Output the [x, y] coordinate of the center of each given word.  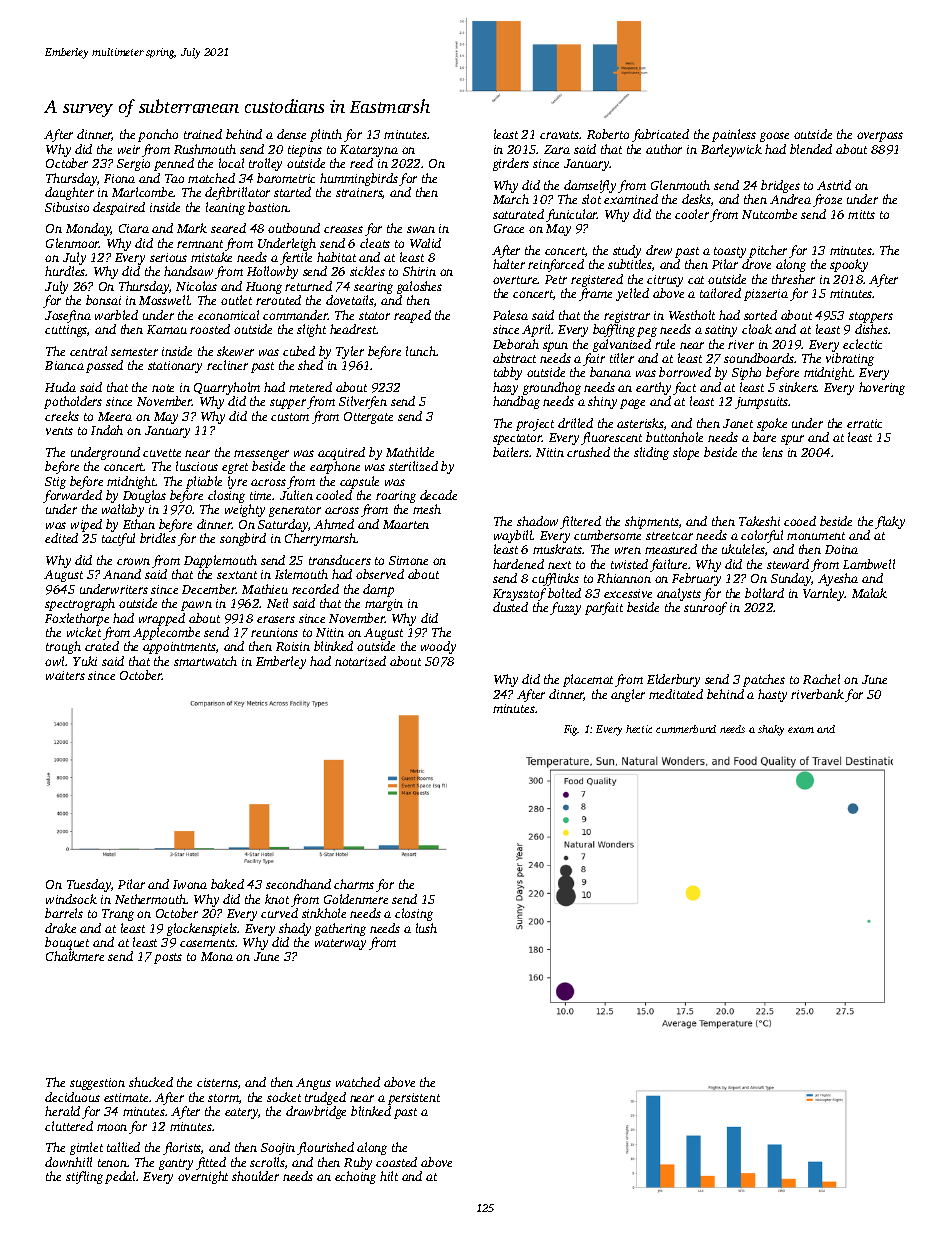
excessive [628, 593]
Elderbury [673, 680]
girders [511, 164]
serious [168, 257]
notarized [360, 661]
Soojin [278, 1149]
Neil [277, 603]
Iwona [190, 884]
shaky [771, 730]
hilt [389, 1176]
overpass [880, 137]
